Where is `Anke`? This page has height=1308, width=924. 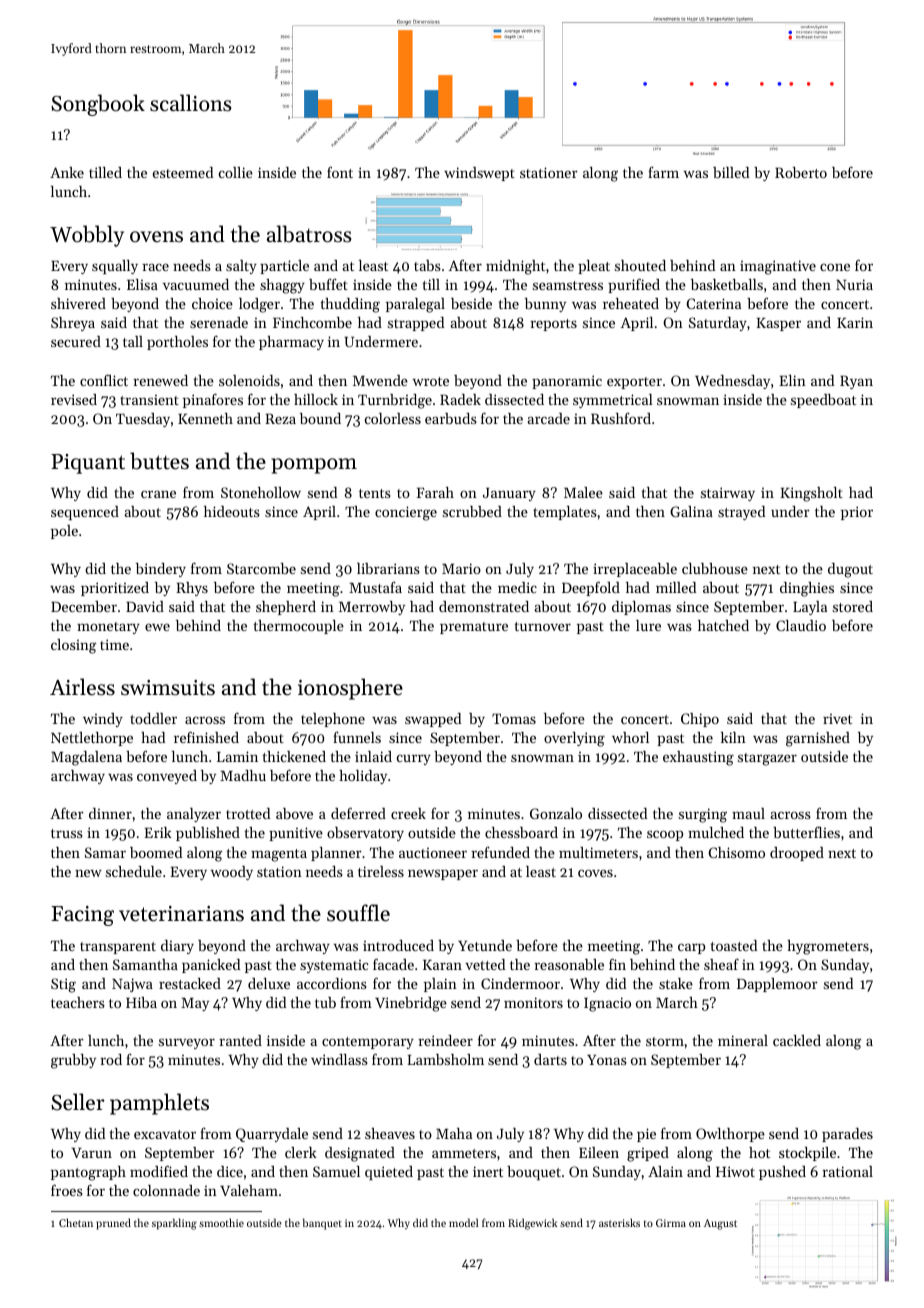
Anke is located at coordinates (67, 172).
